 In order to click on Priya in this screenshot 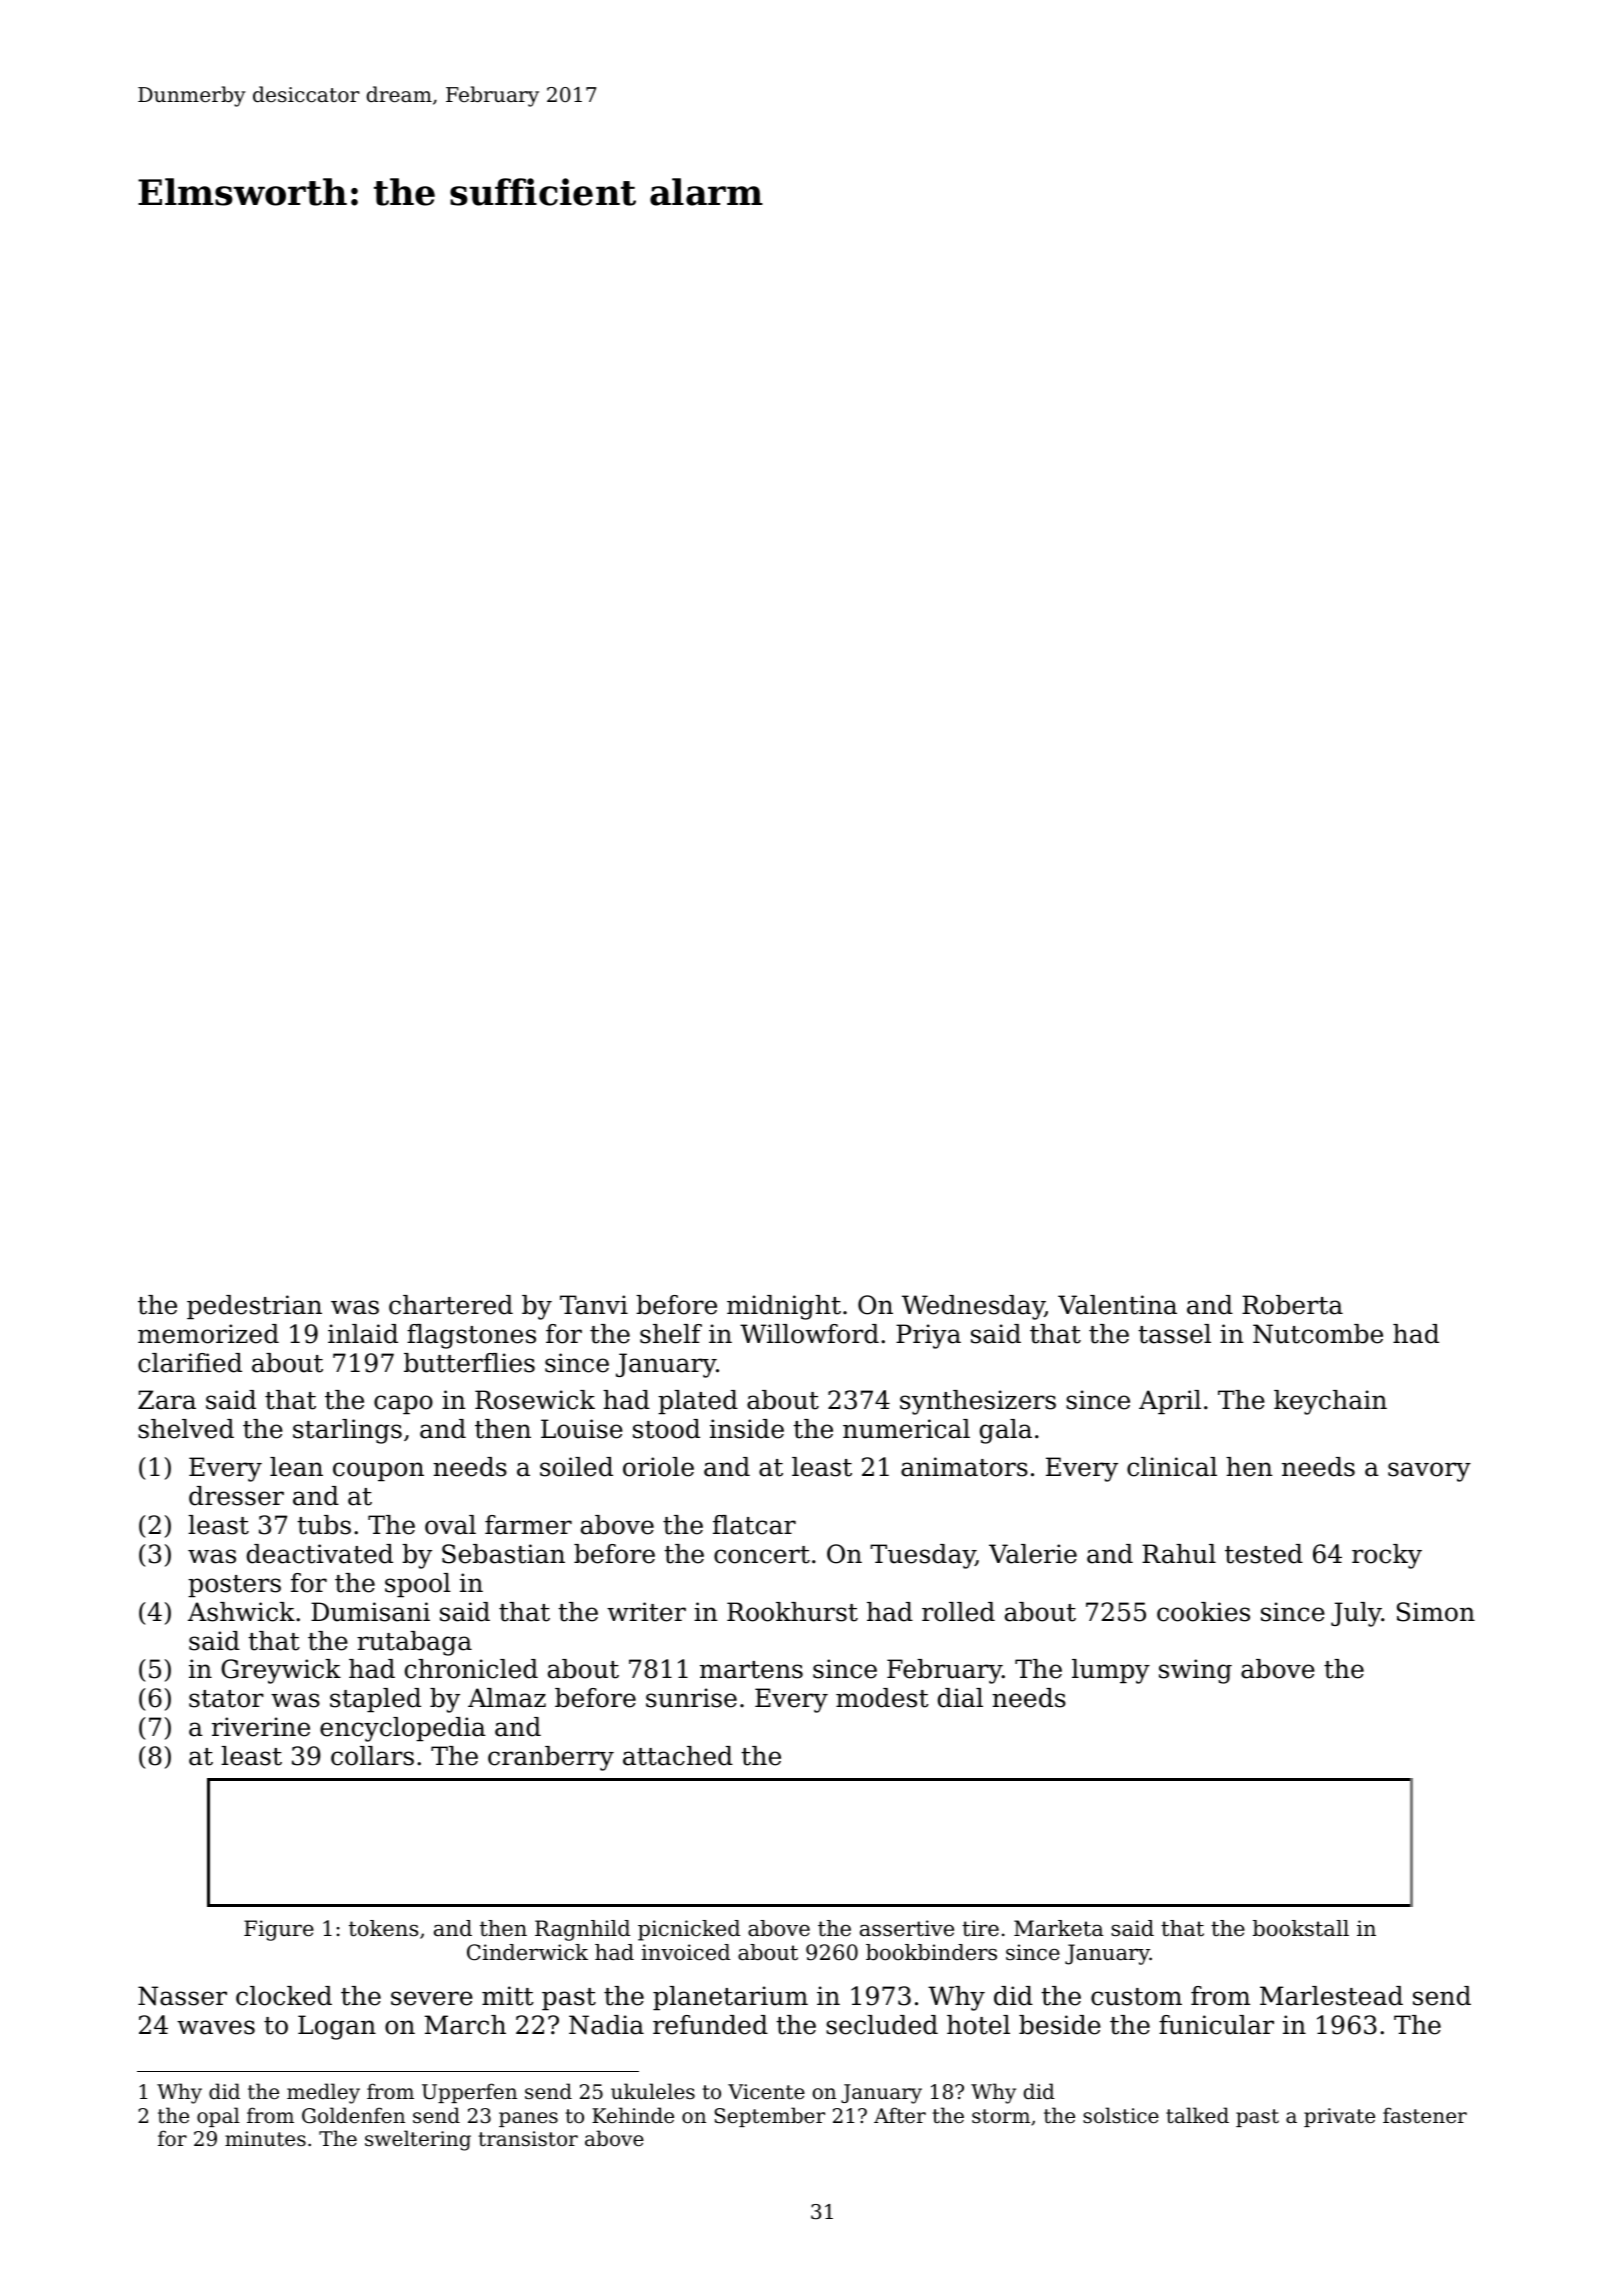, I will do `click(928, 1336)`.
